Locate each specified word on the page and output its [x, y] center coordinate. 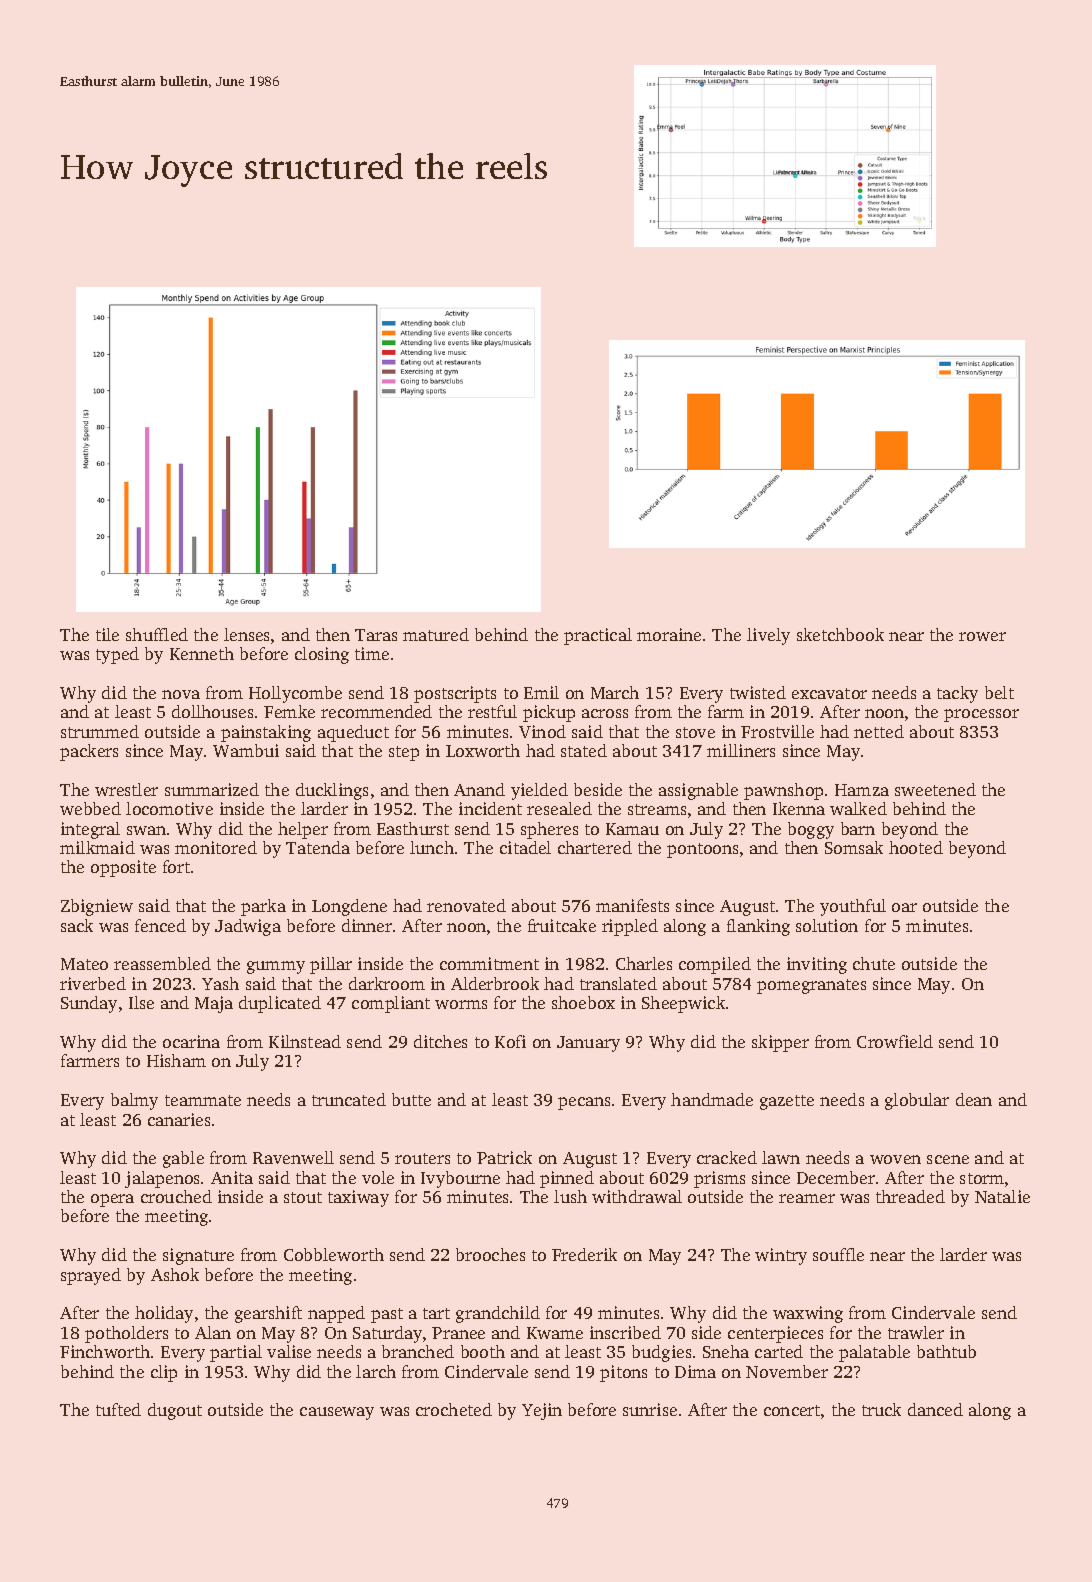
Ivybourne [460, 1179]
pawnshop [783, 791]
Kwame [555, 1333]
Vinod [542, 731]
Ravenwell [293, 1157]
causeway [337, 1413]
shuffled [157, 634]
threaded [910, 1196]
